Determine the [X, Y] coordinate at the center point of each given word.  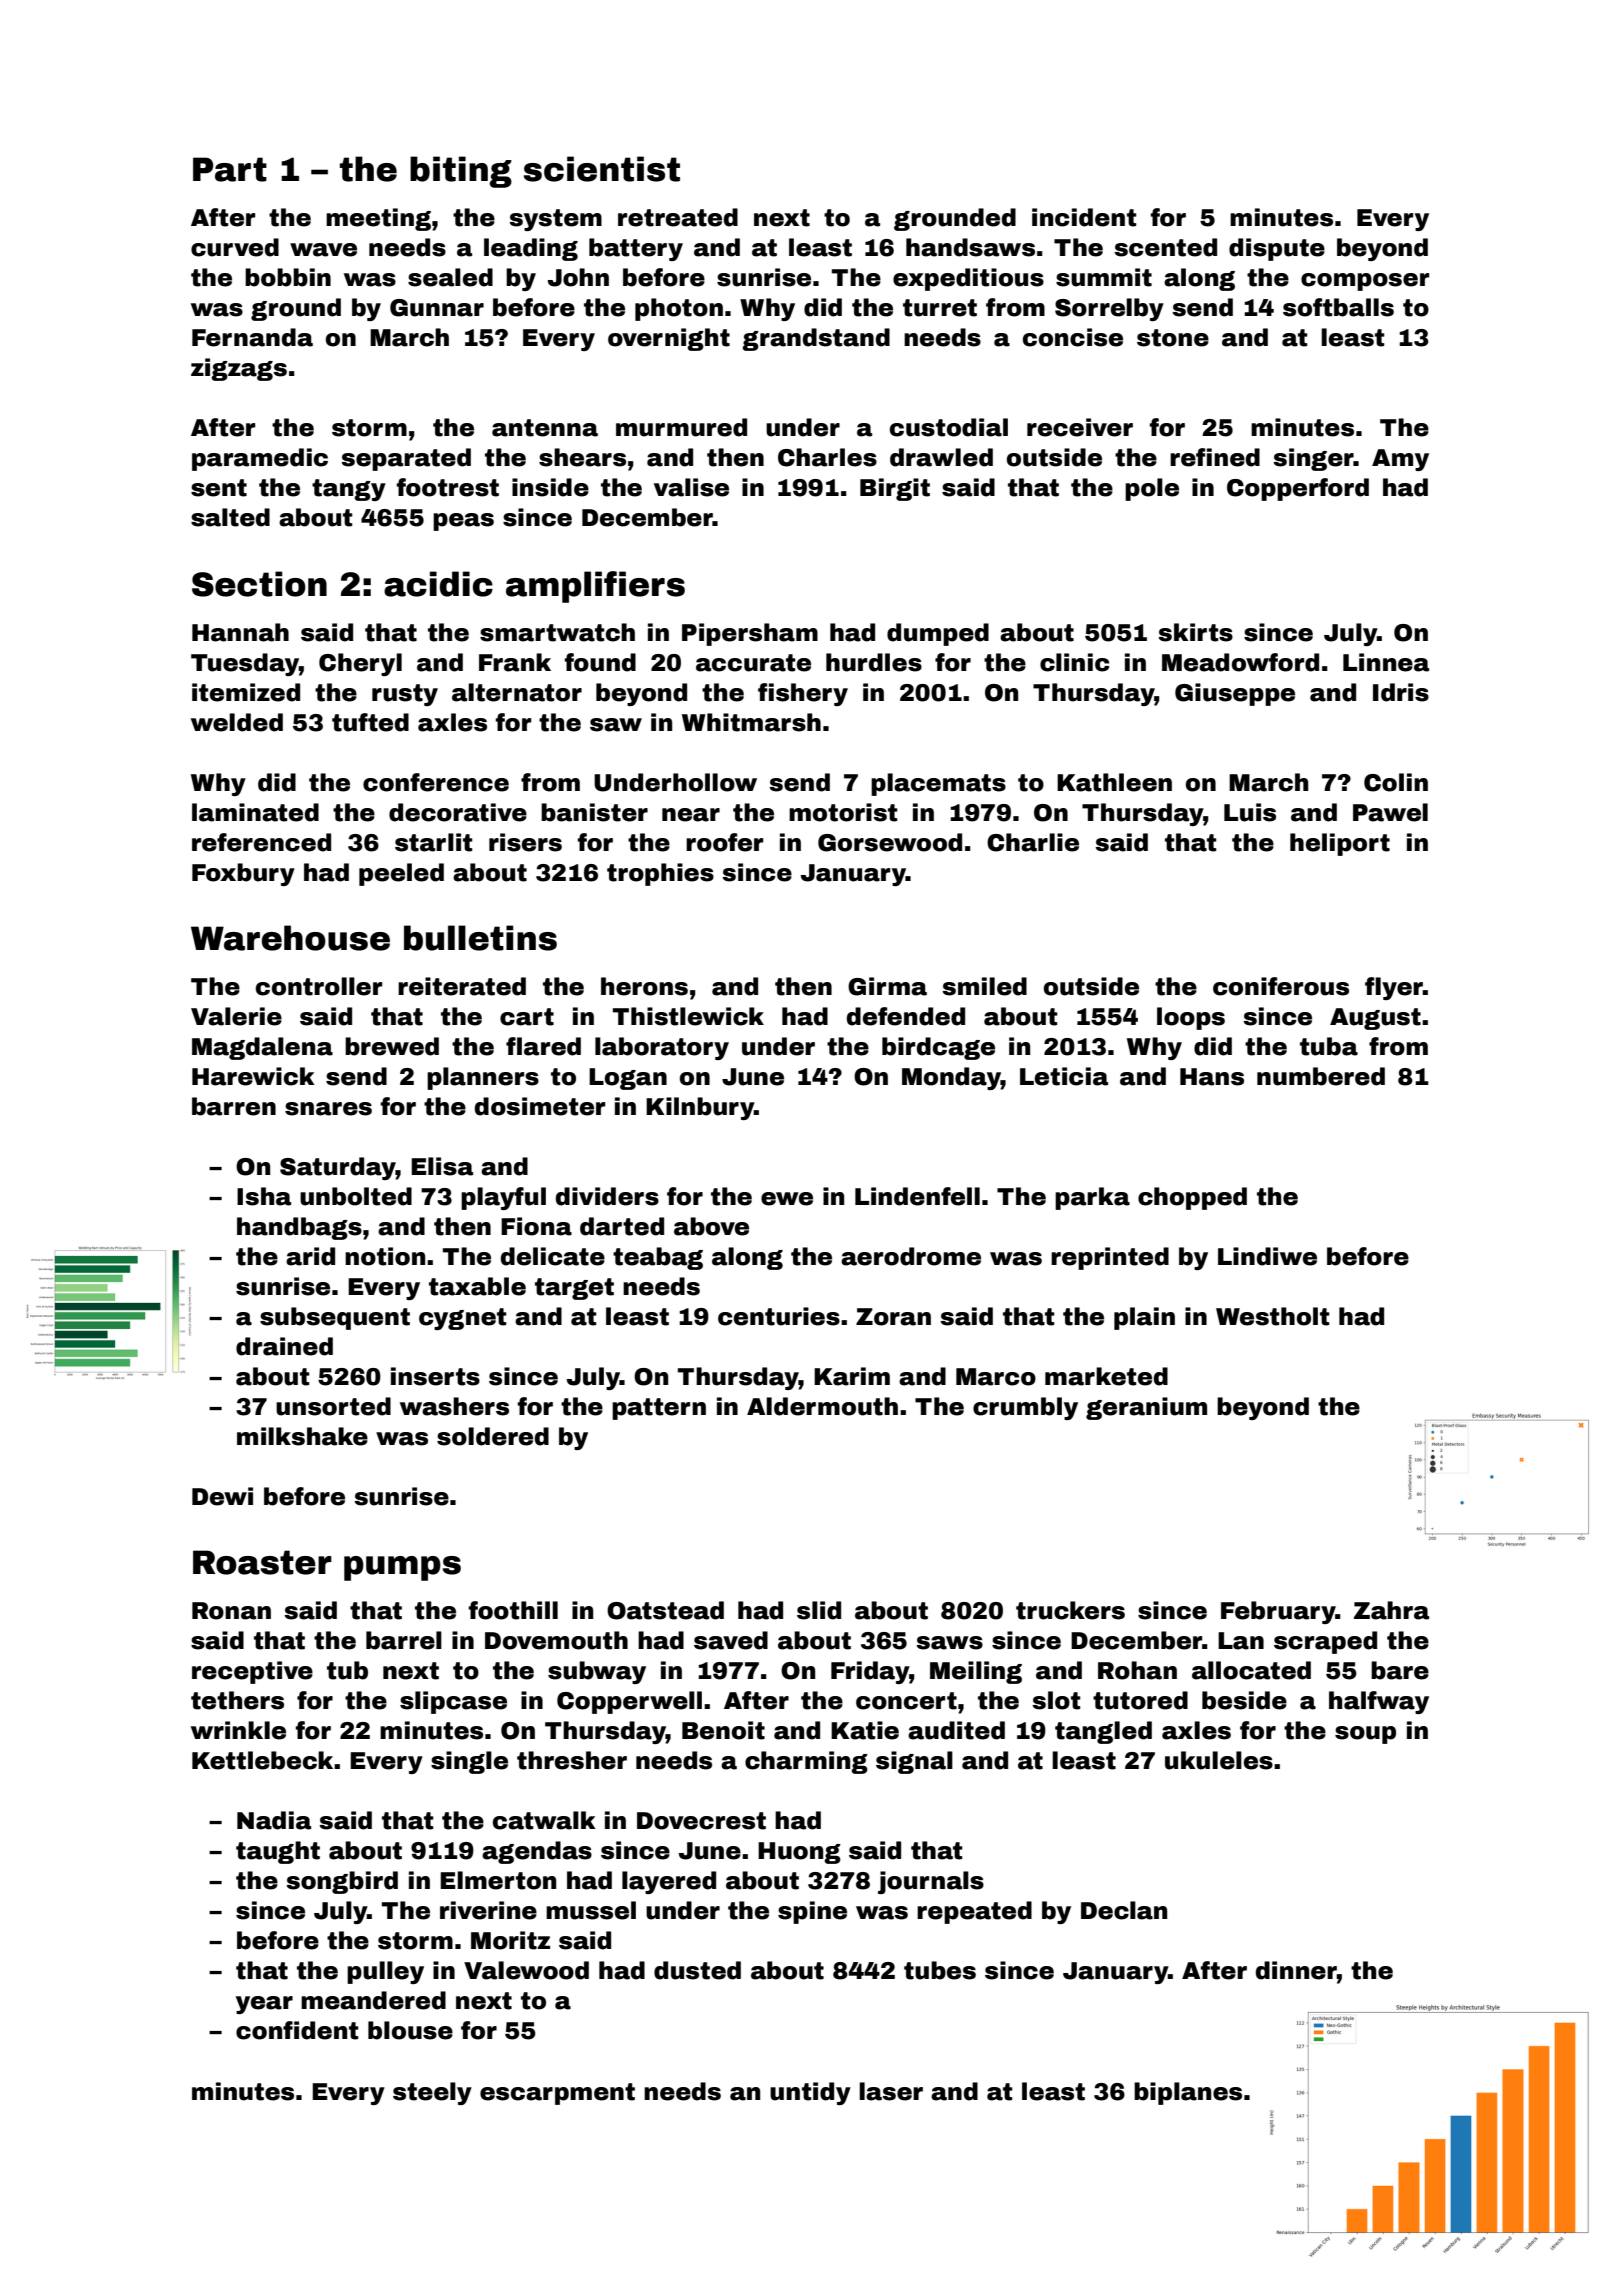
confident [297, 2030]
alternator [517, 692]
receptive [252, 1672]
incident [1084, 217]
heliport [1340, 844]
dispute [1277, 249]
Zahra [1391, 1610]
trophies [660, 874]
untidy [810, 2093]
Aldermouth [822, 1406]
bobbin [288, 277]
